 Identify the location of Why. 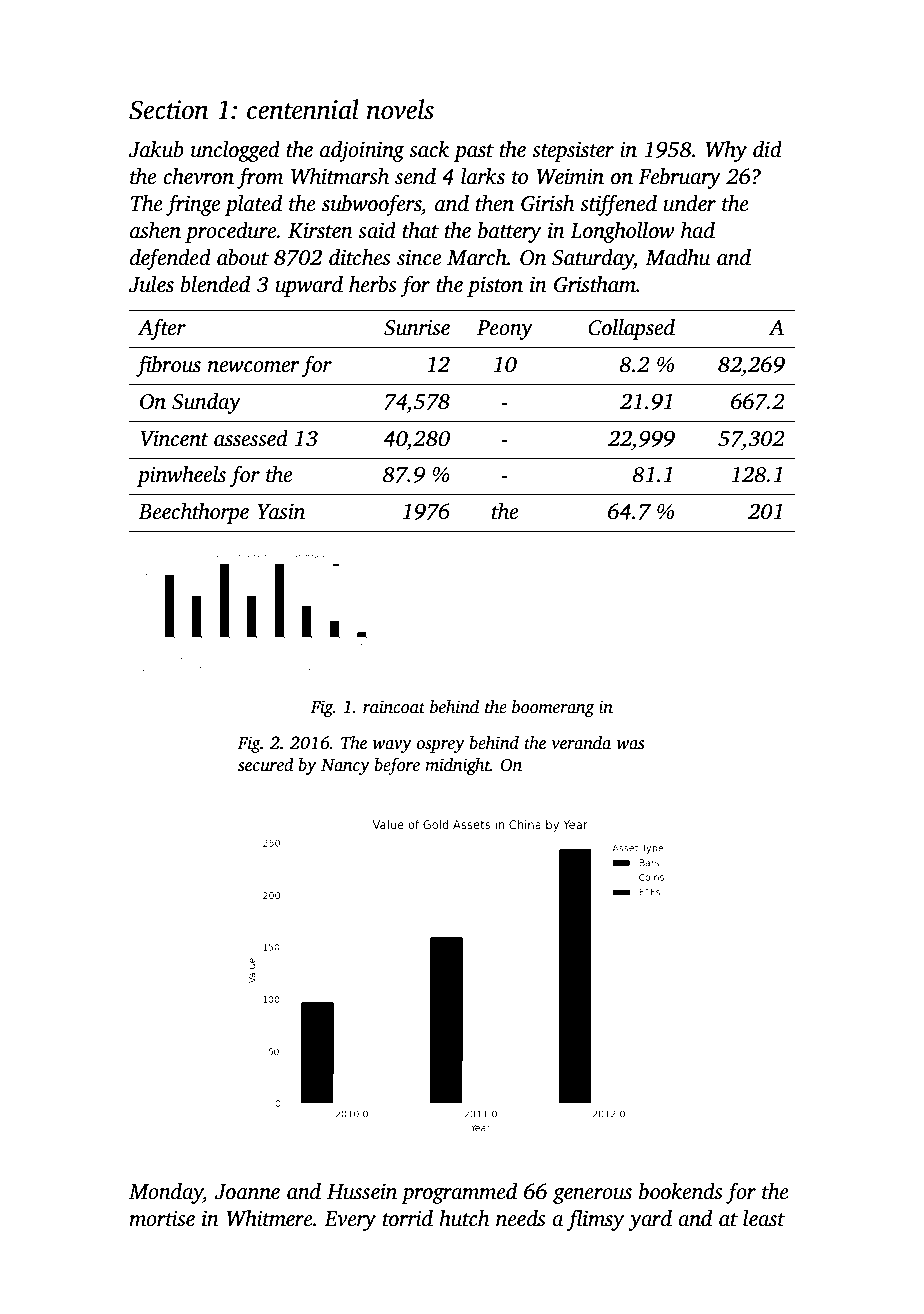
(726, 151).
